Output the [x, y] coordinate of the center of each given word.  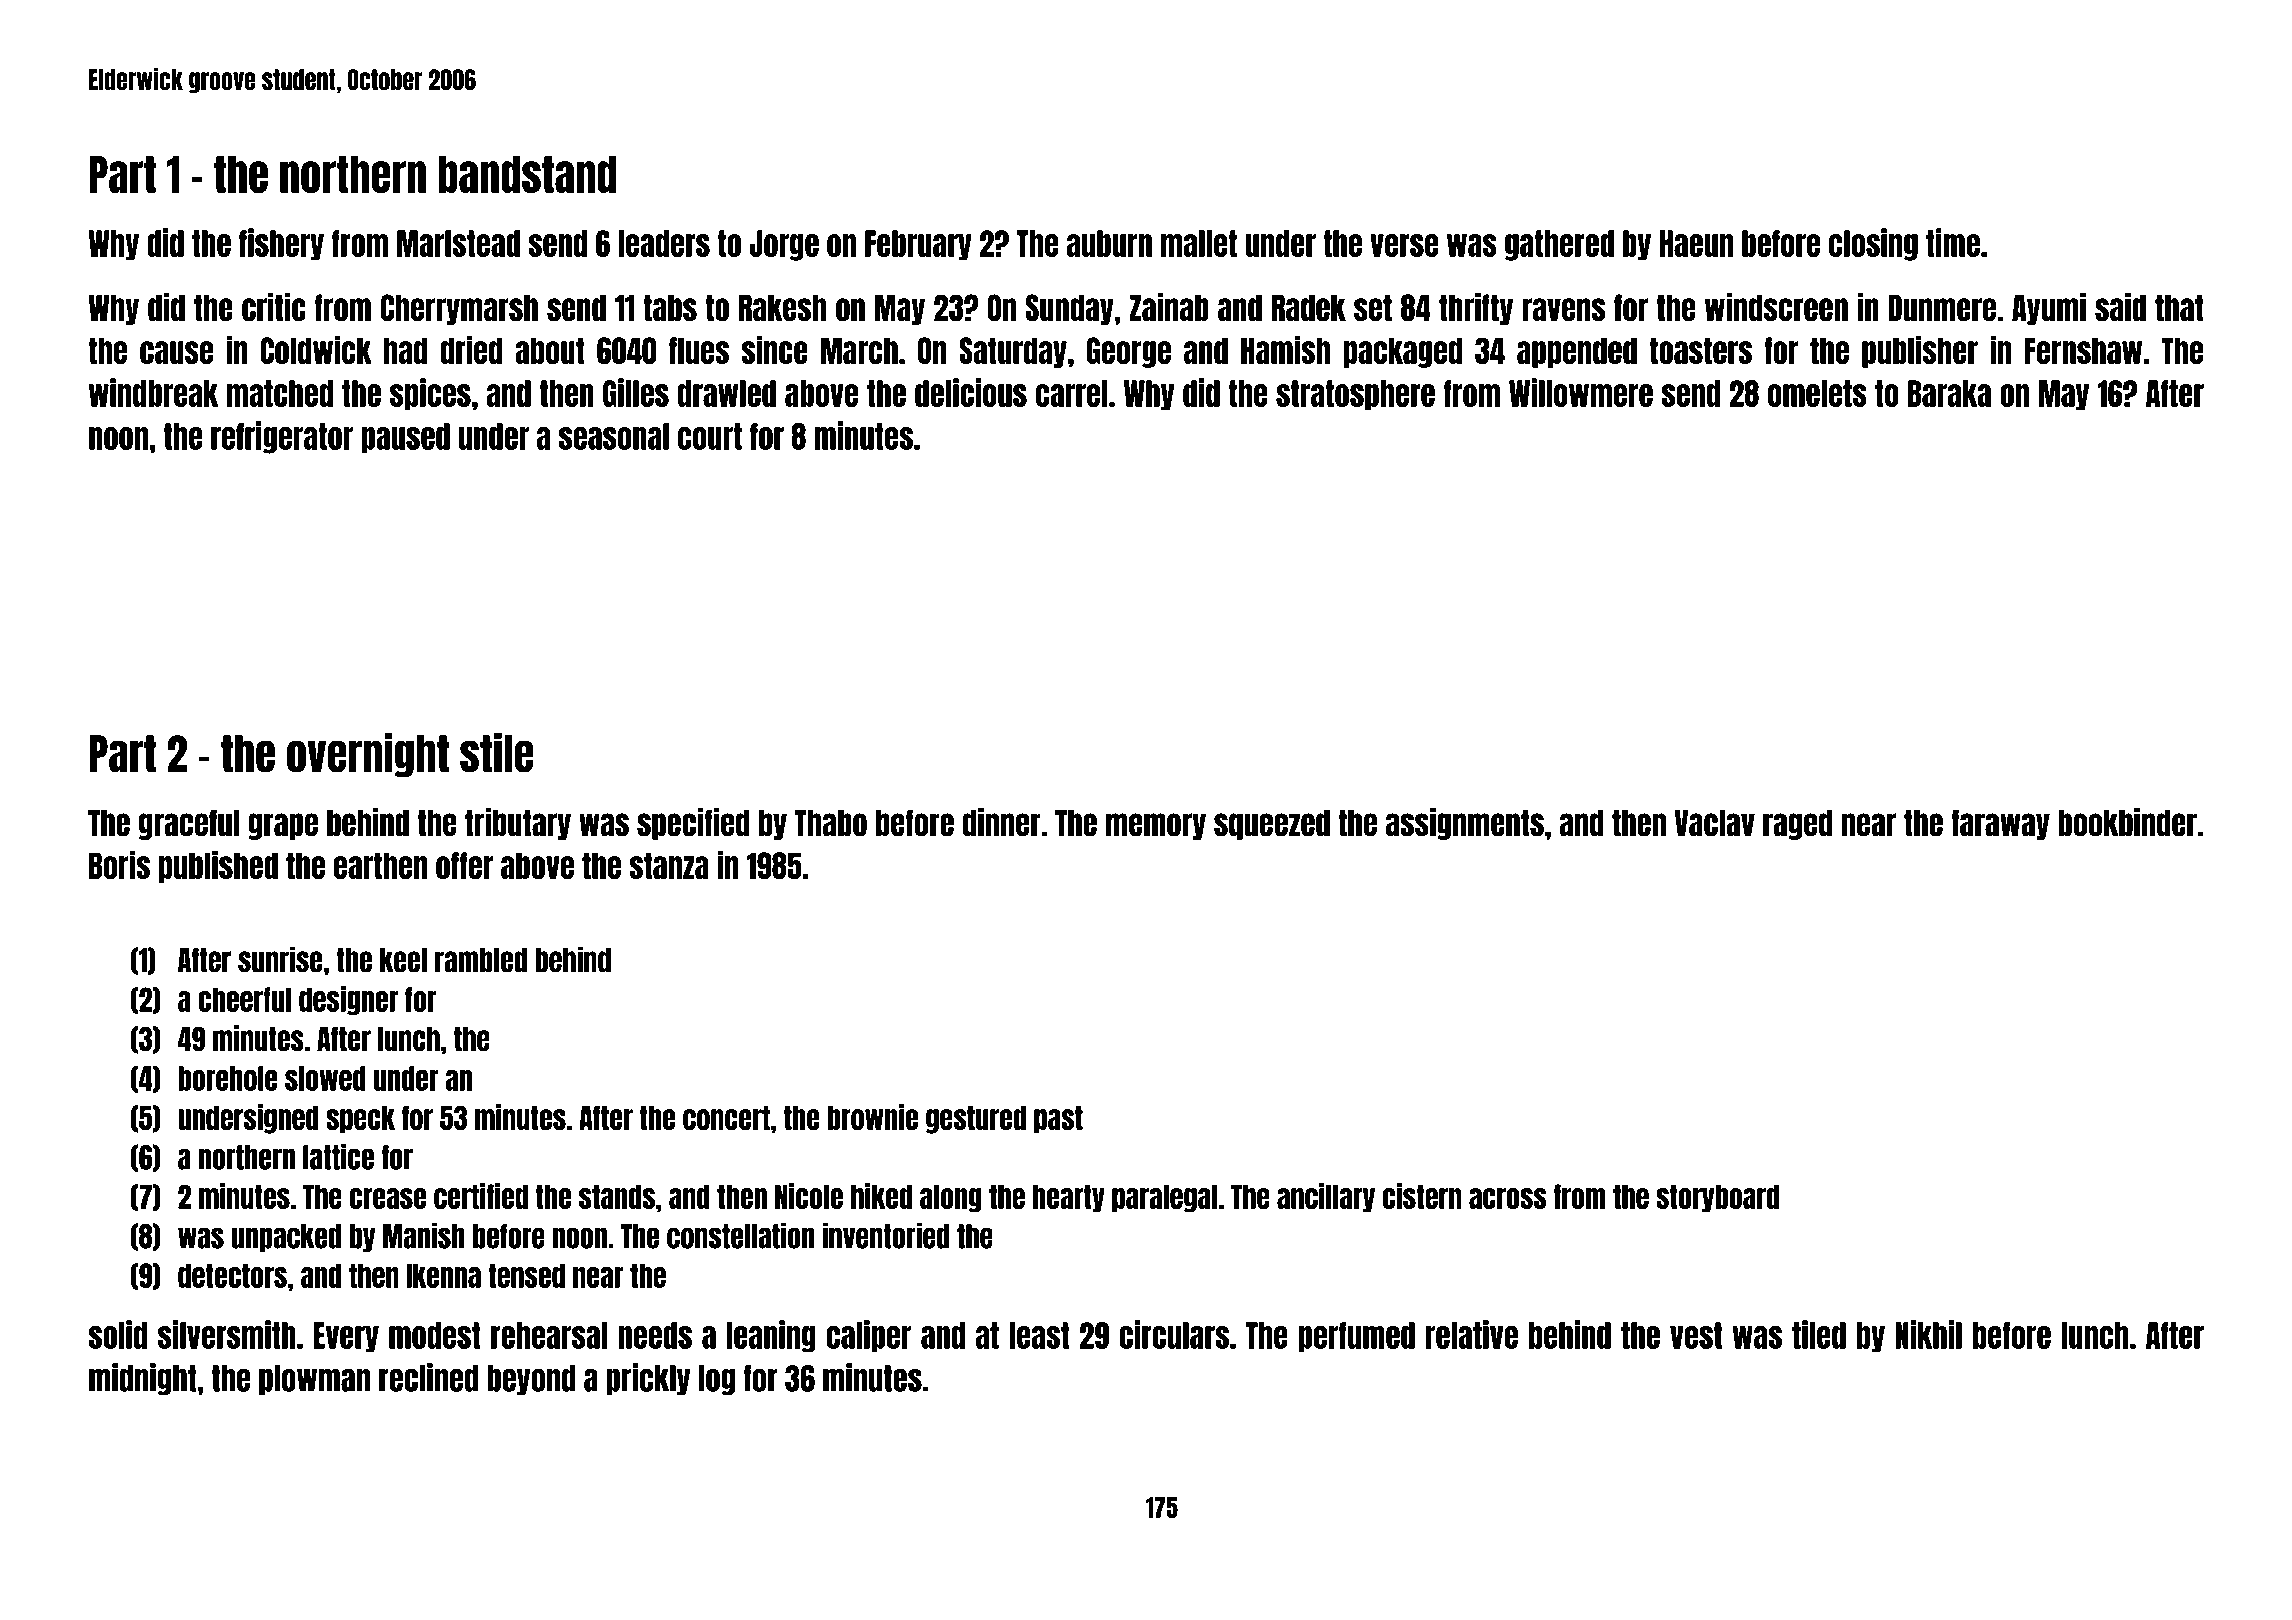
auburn [1109, 243]
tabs [670, 307]
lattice [338, 1156]
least [1039, 1335]
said [2120, 306]
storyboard [1718, 1198]
